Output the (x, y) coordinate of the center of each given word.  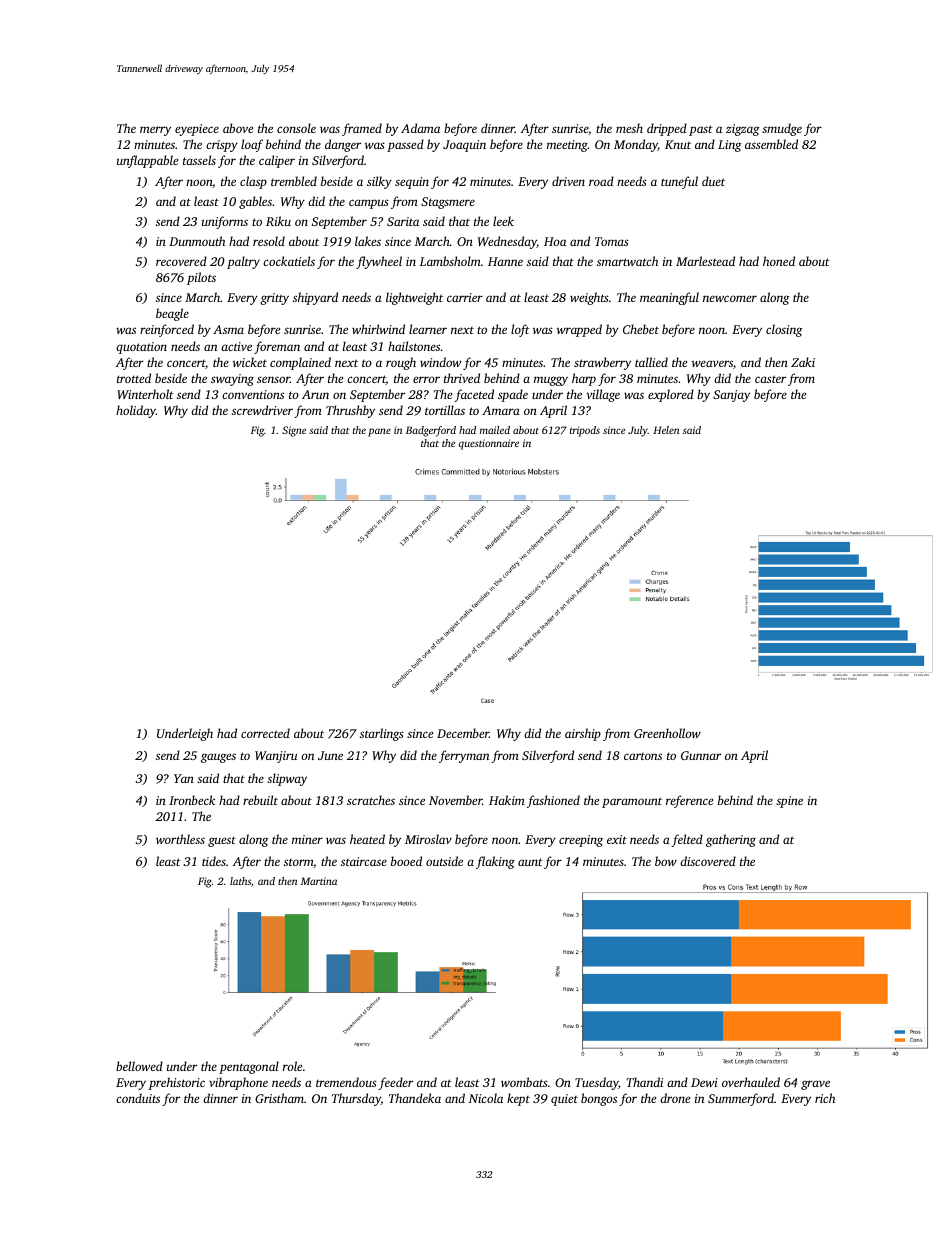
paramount (632, 802)
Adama (420, 128)
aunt (530, 862)
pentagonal (249, 1067)
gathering (731, 840)
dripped (667, 129)
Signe (294, 431)
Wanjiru (276, 757)
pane (379, 432)
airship (583, 734)
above (238, 128)
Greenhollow (667, 733)
